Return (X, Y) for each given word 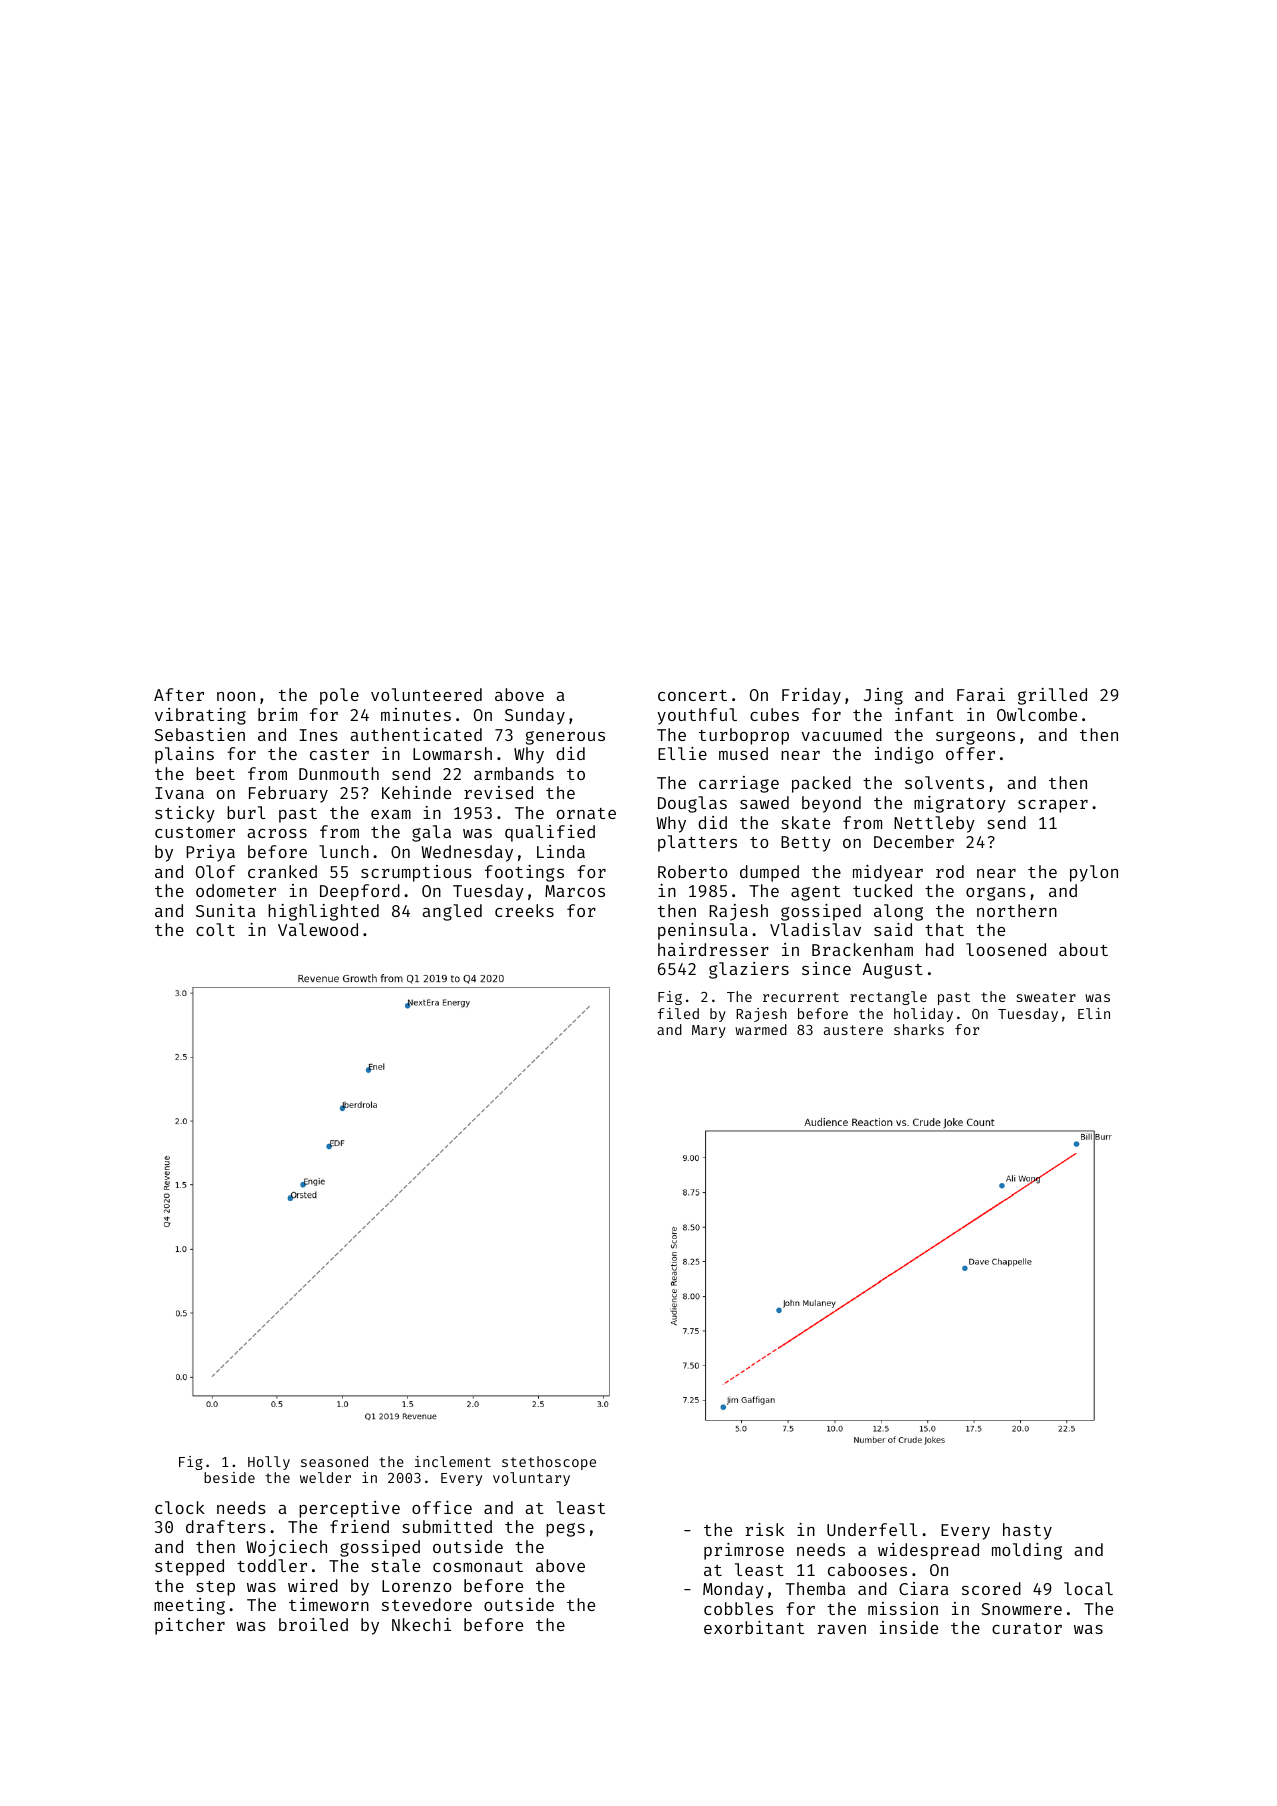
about (1083, 949)
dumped (769, 873)
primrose (744, 1551)
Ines (319, 735)
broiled (313, 1624)
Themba (815, 1588)
